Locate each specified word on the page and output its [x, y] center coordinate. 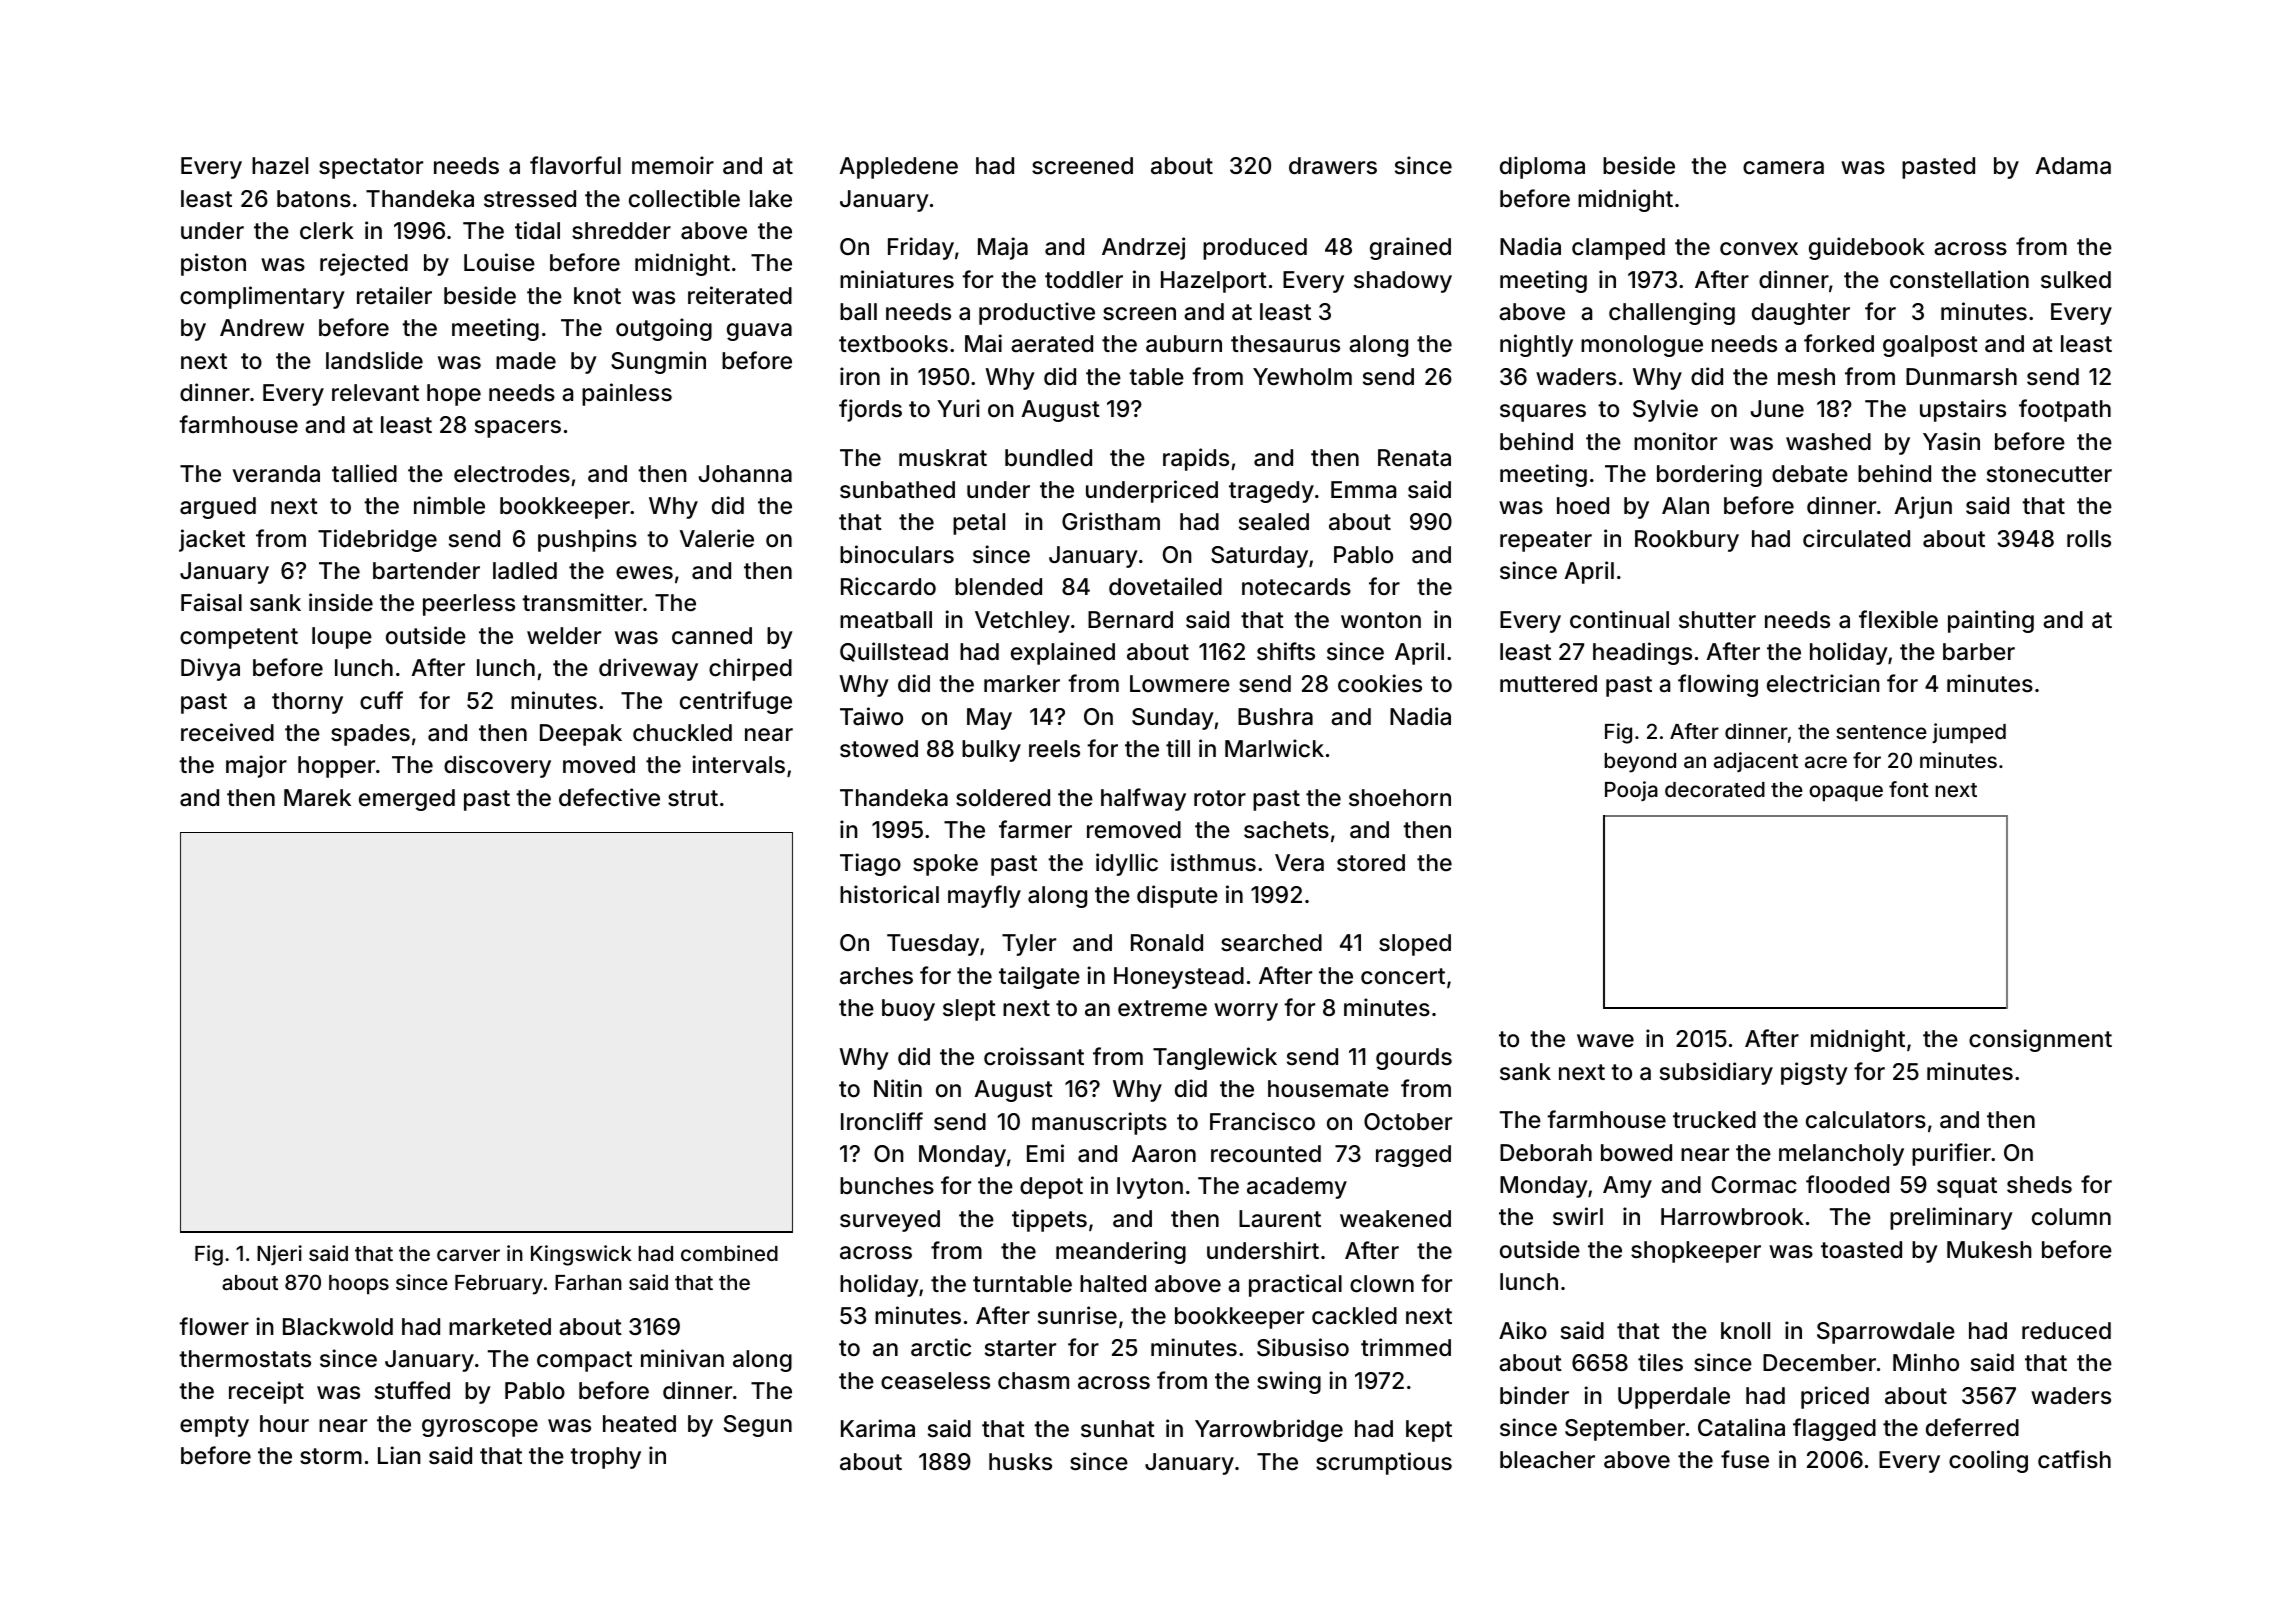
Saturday [1259, 557]
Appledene [899, 168]
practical [1295, 1285]
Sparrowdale [1886, 1333]
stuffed [412, 1390]
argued [218, 508]
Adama [2073, 166]
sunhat [1118, 1429]
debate [1810, 474]
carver [468, 1255]
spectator [371, 168]
